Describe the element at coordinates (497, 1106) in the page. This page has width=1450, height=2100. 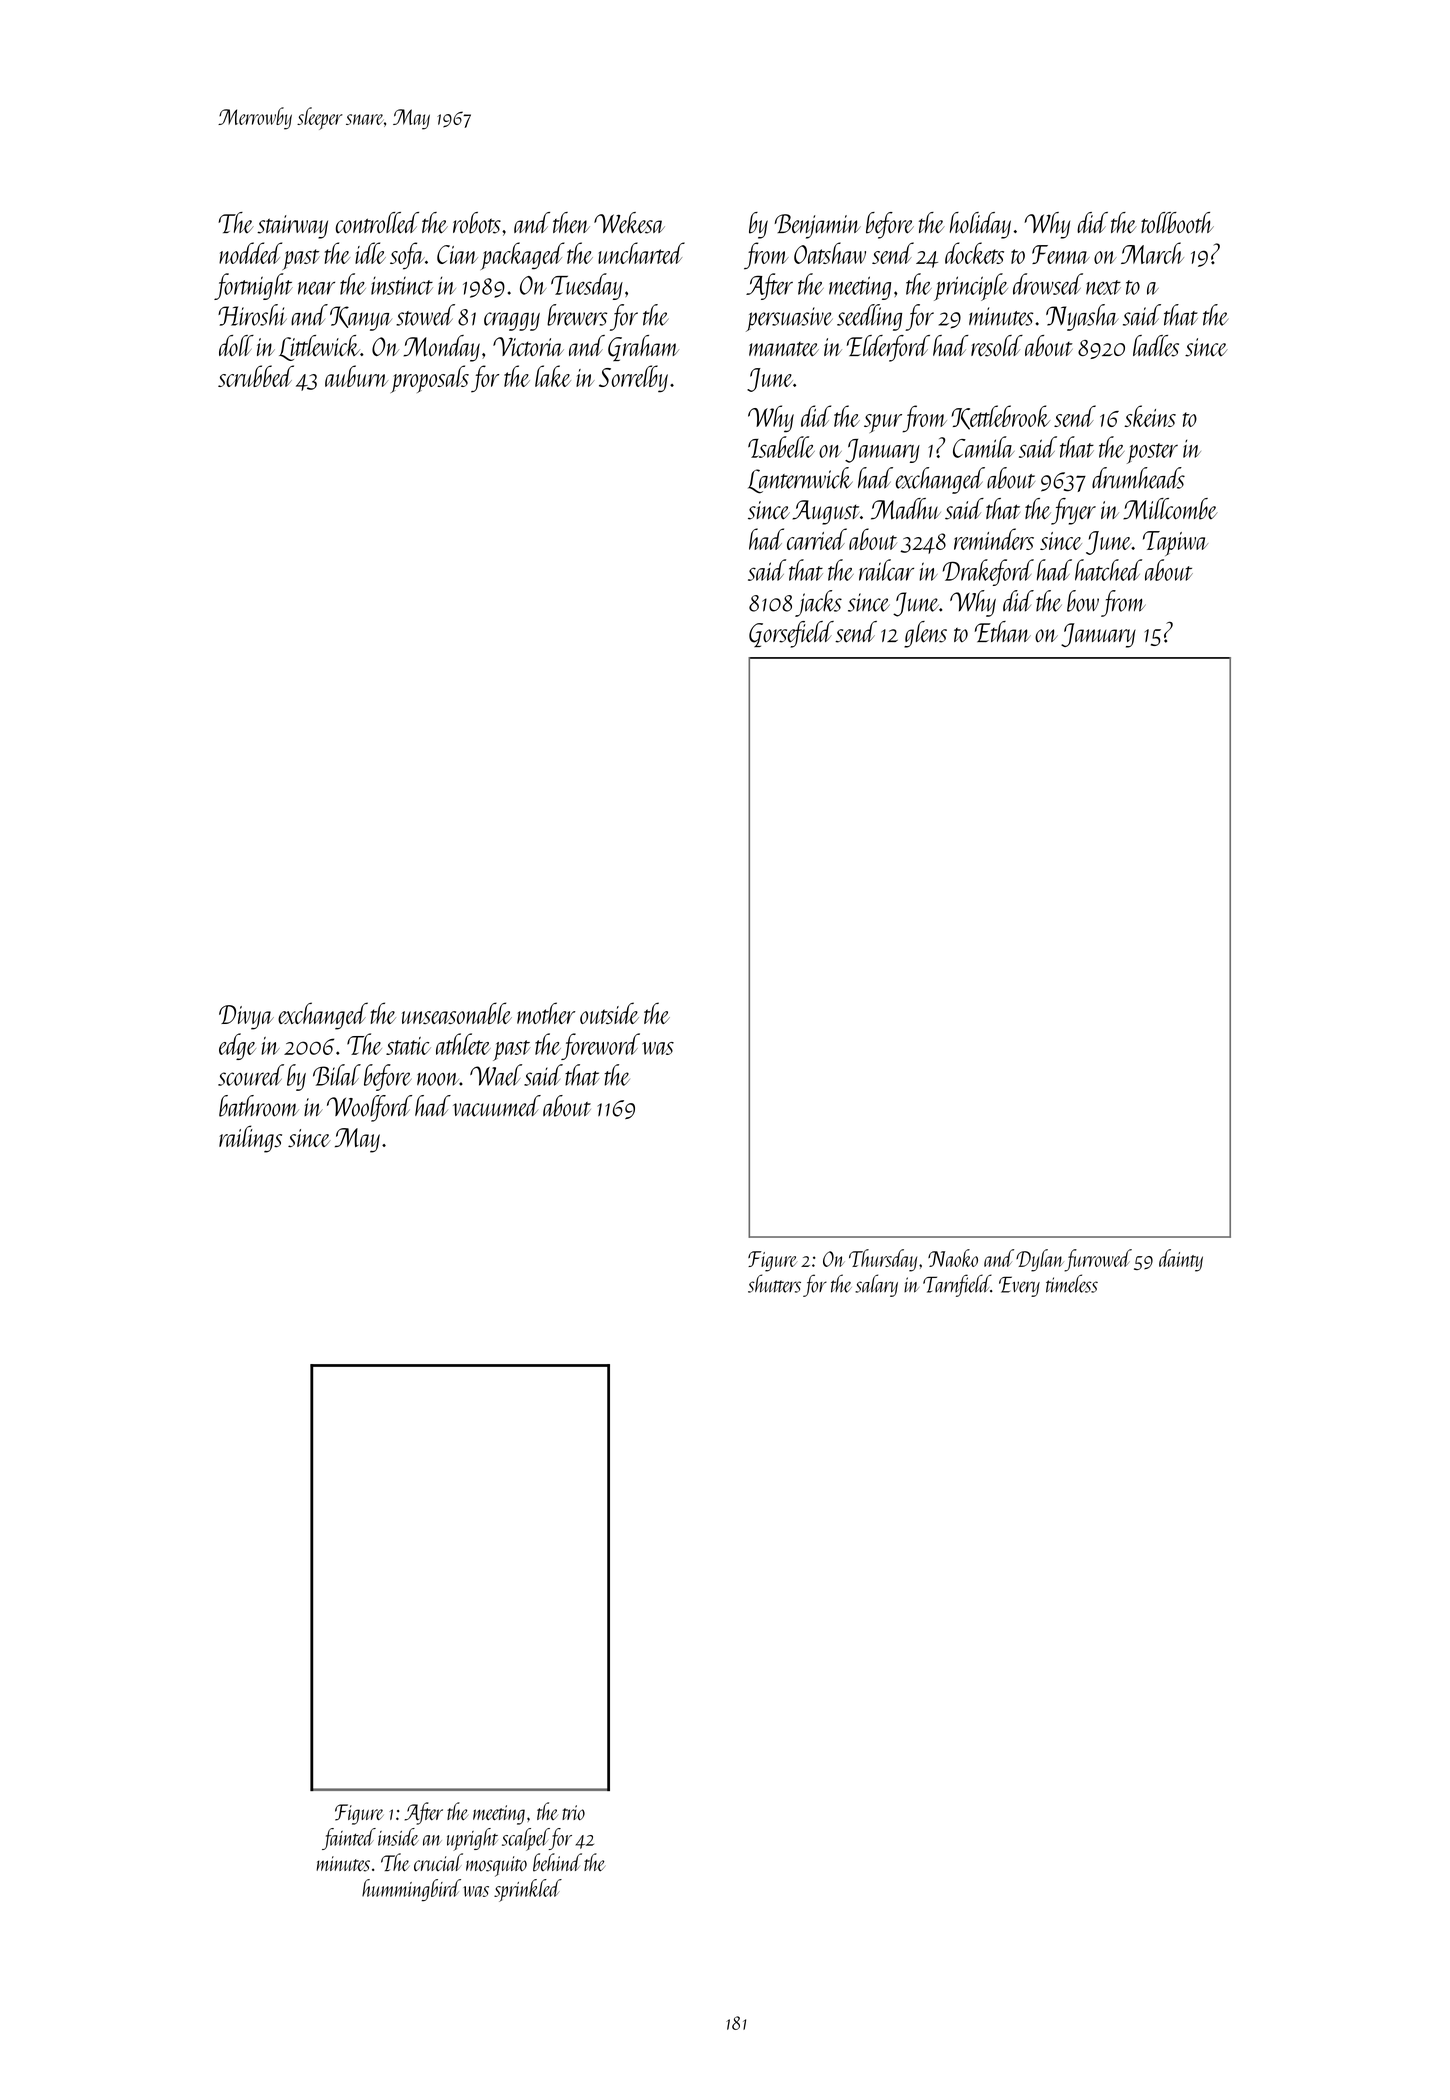
I see `vacuumed` at that location.
